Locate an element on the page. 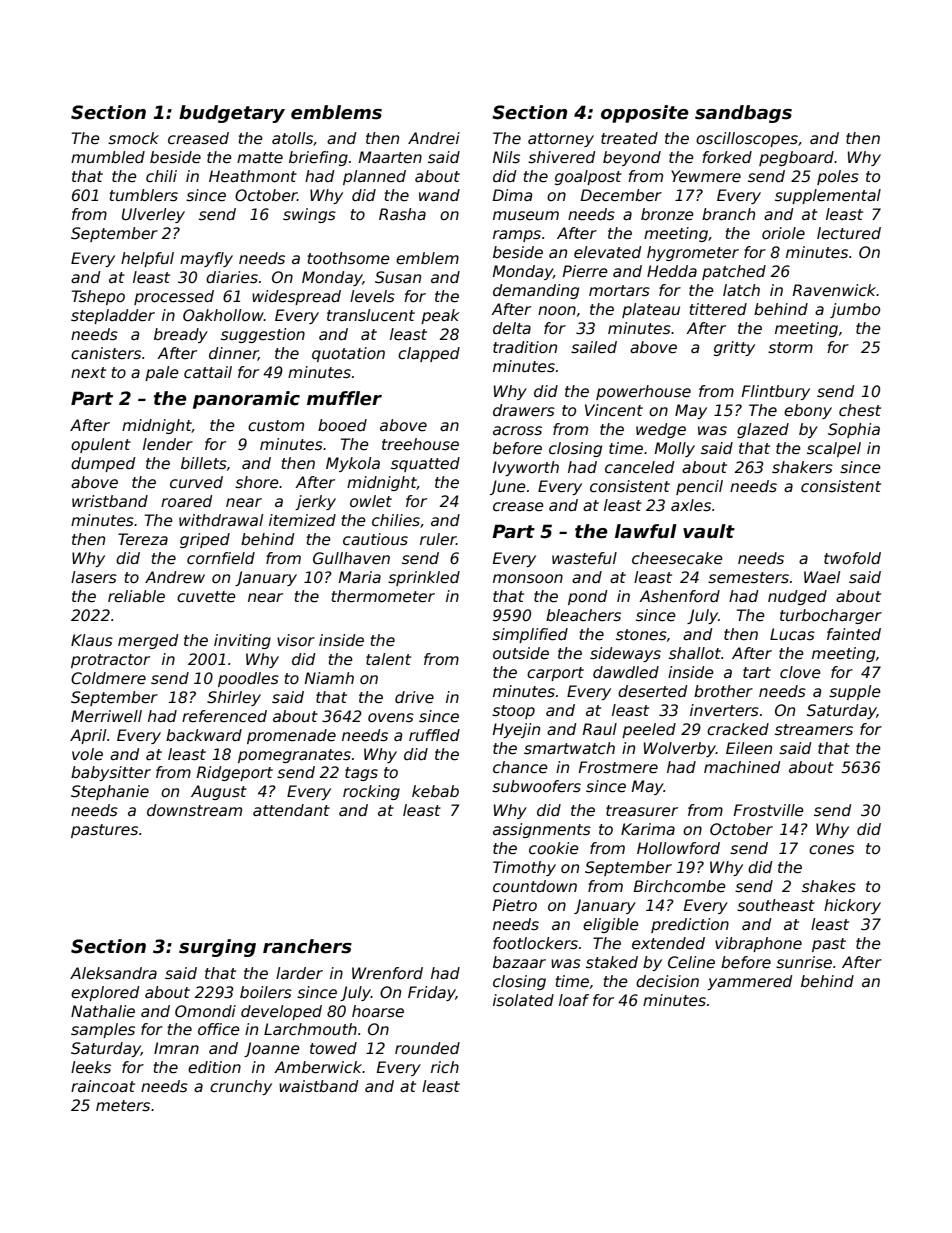 The height and width of the image is (1233, 952). mumbled is located at coordinates (108, 157).
